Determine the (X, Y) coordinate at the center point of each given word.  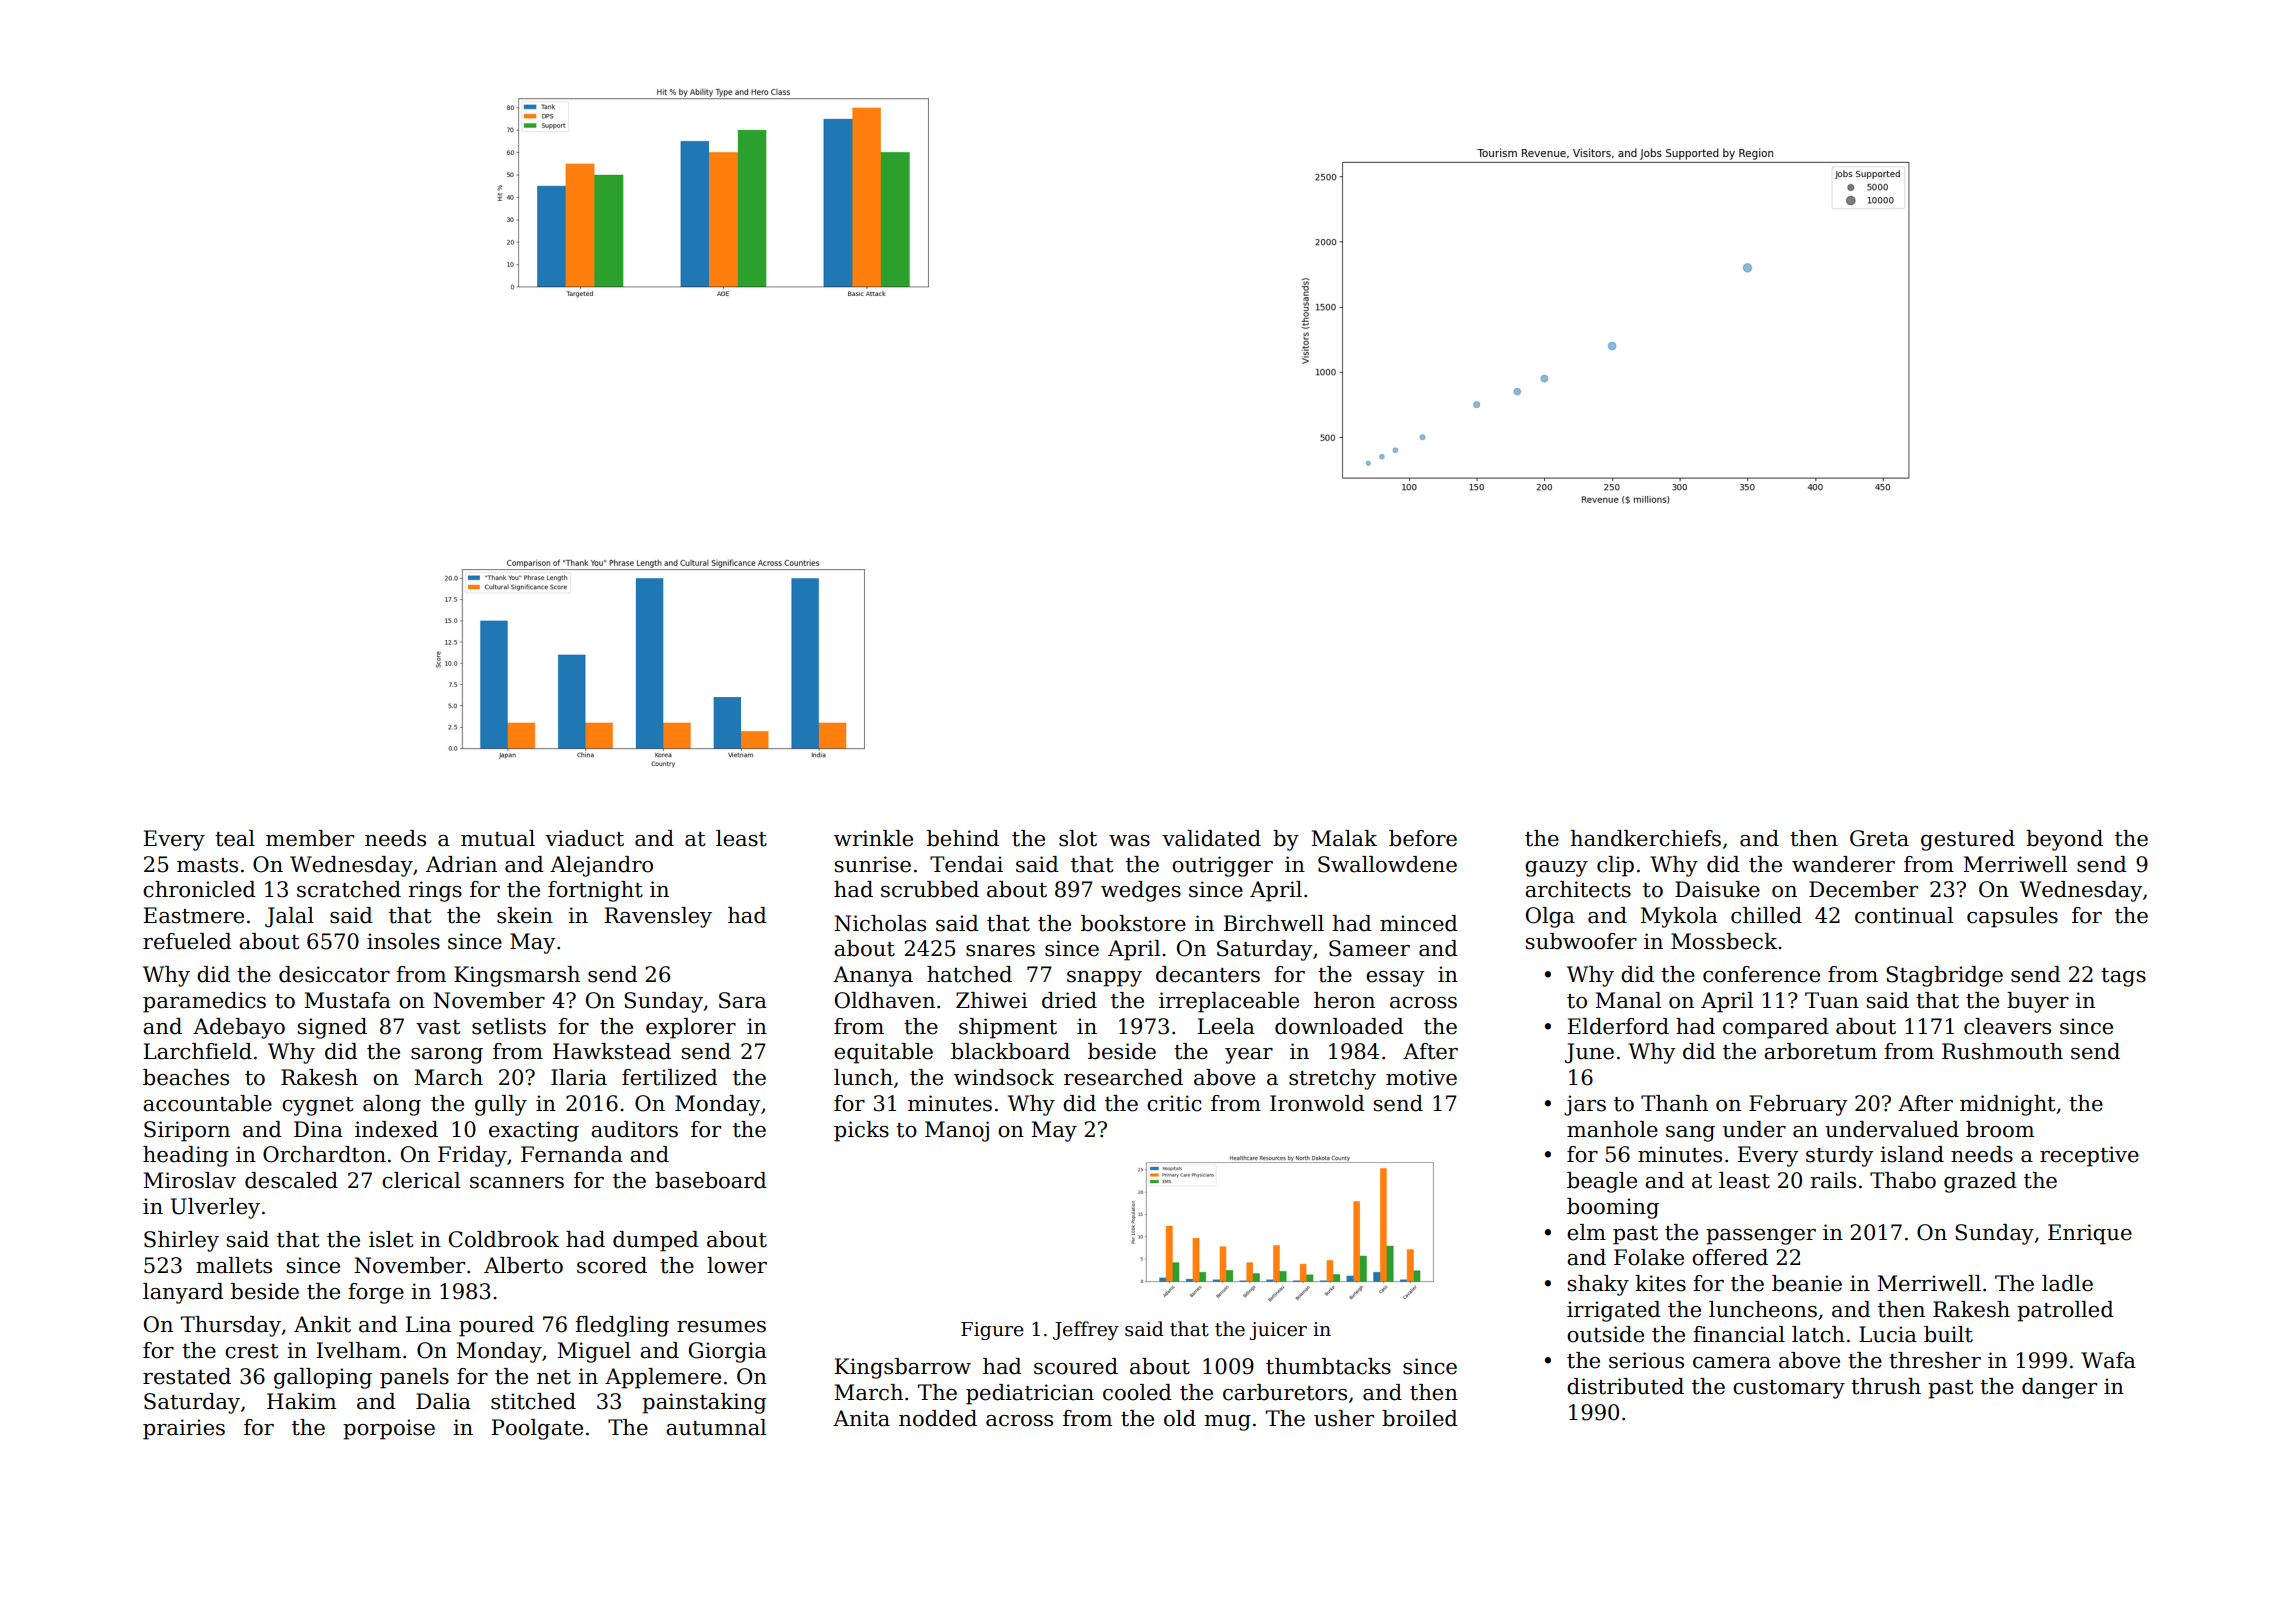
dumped (656, 1241)
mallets (234, 1265)
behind (963, 838)
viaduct (584, 838)
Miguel (594, 1352)
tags (2123, 977)
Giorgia (728, 1352)
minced (1419, 923)
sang (1690, 1134)
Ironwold (1317, 1103)
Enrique (2090, 1234)
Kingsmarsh (517, 976)
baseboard (711, 1180)
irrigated (1614, 1311)
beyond (2064, 840)
